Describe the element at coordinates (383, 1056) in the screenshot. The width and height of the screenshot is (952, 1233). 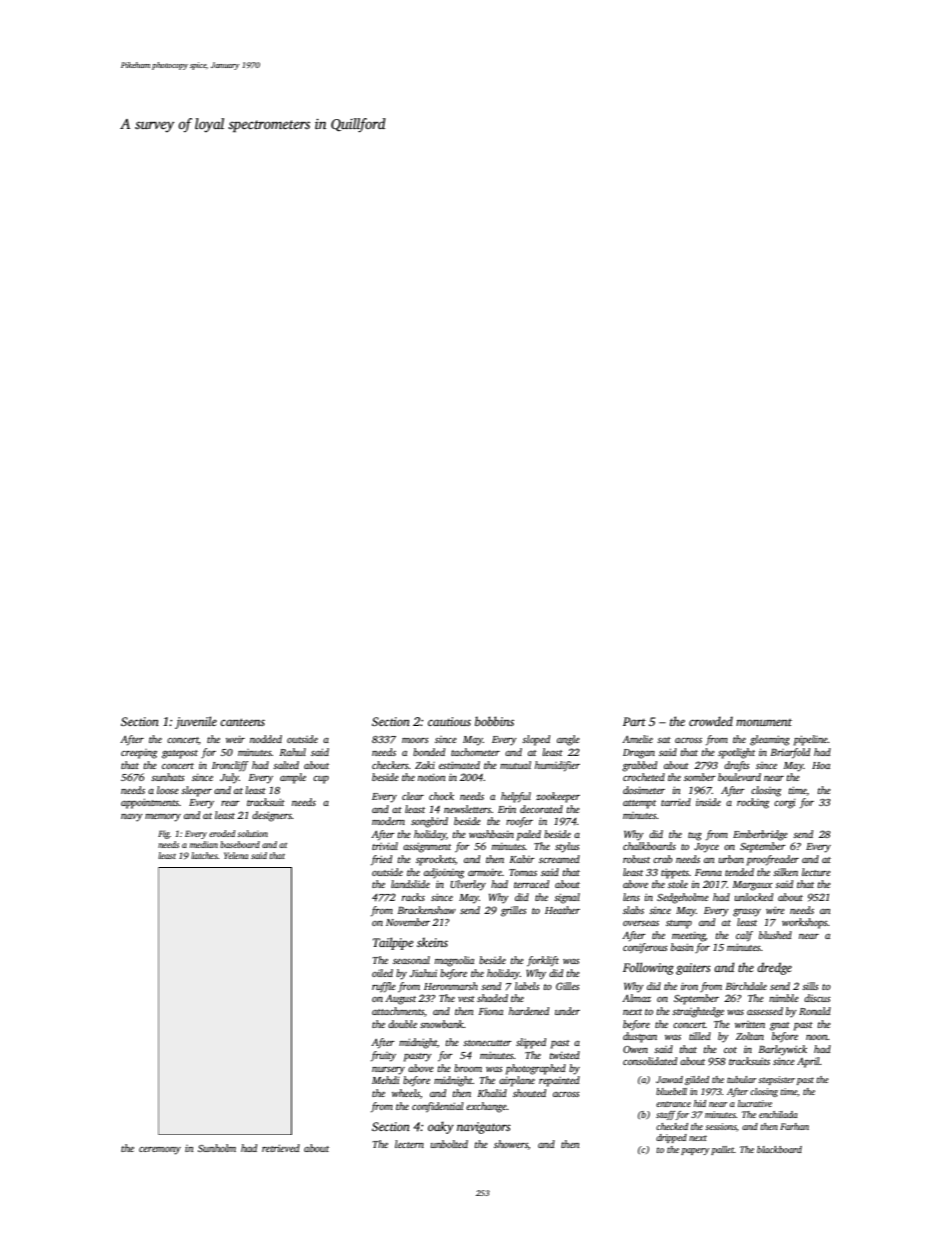
I see `fruity` at that location.
